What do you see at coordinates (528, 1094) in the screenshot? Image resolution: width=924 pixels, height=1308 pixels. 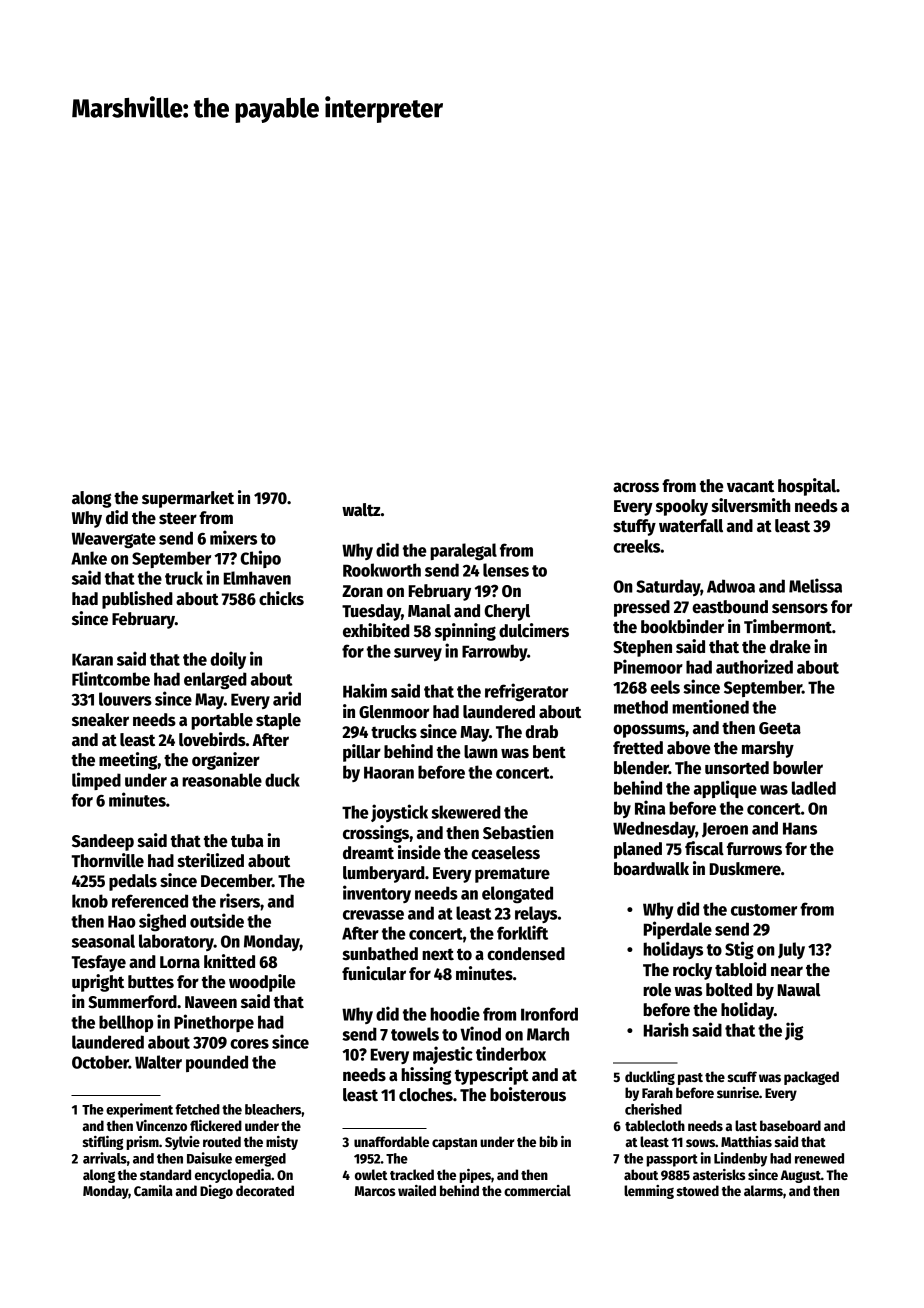 I see `boisterous` at bounding box center [528, 1094].
